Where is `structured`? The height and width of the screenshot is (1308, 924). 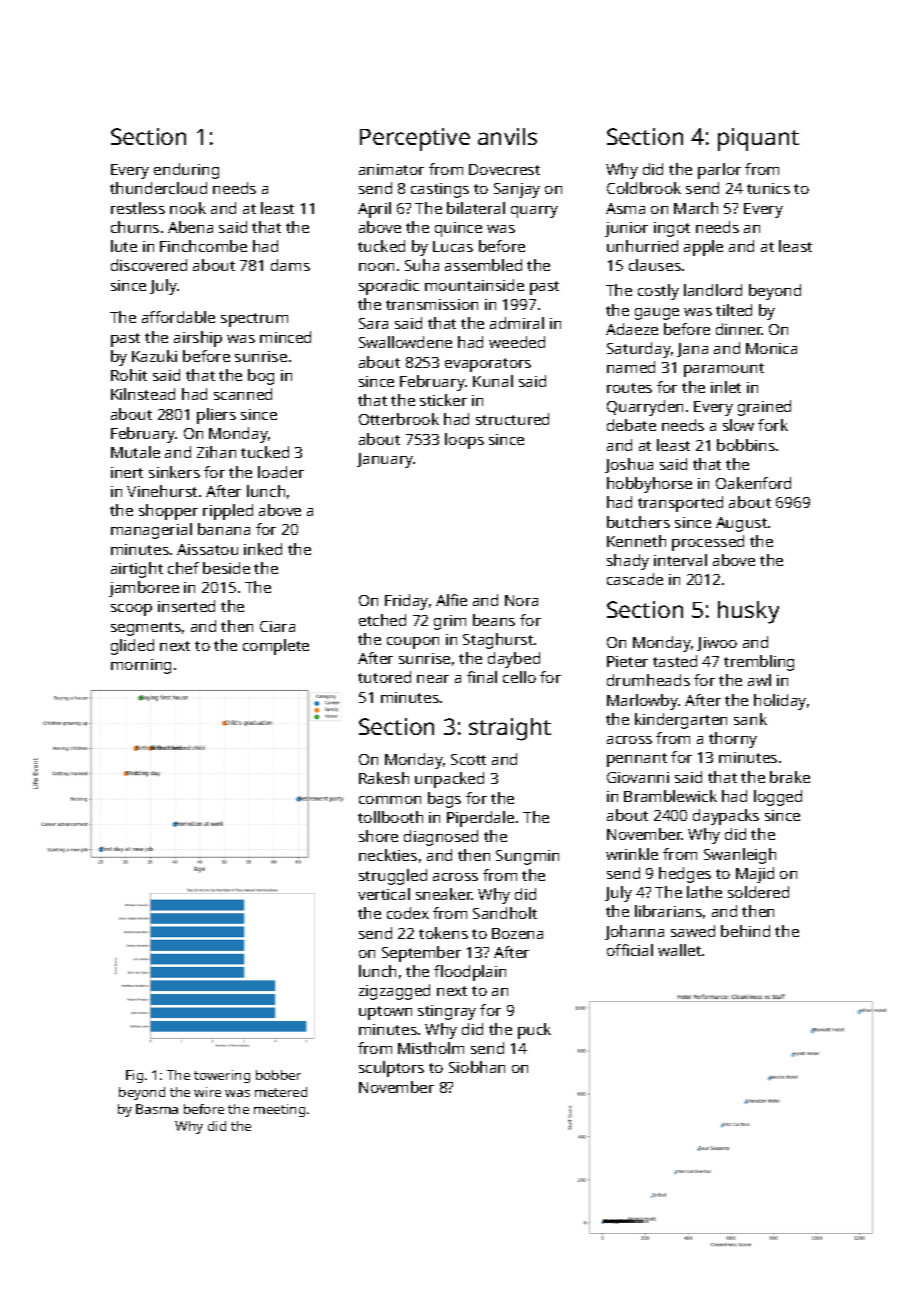 structured is located at coordinates (512, 419).
